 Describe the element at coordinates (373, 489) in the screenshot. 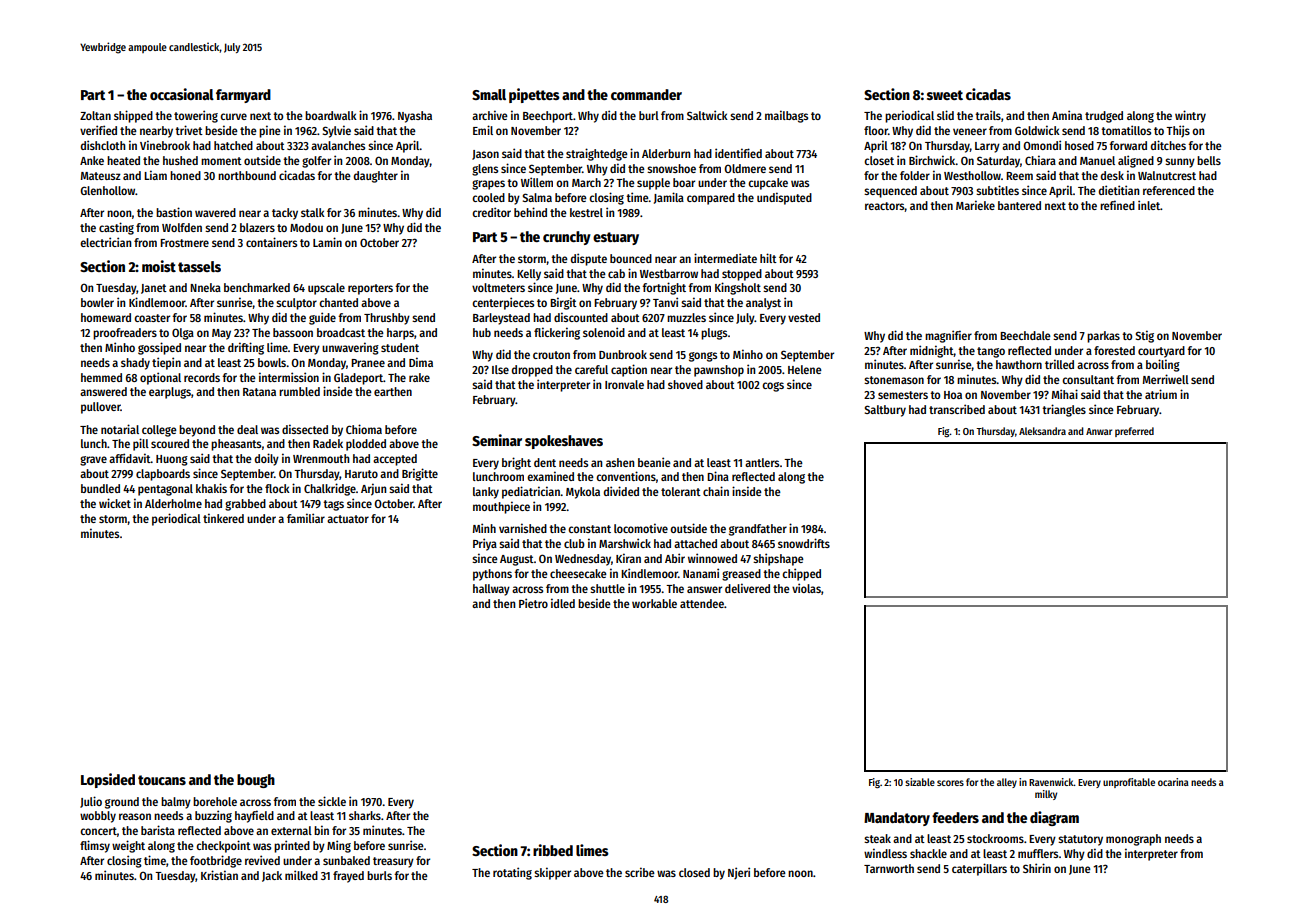

I see `Arjun` at that location.
